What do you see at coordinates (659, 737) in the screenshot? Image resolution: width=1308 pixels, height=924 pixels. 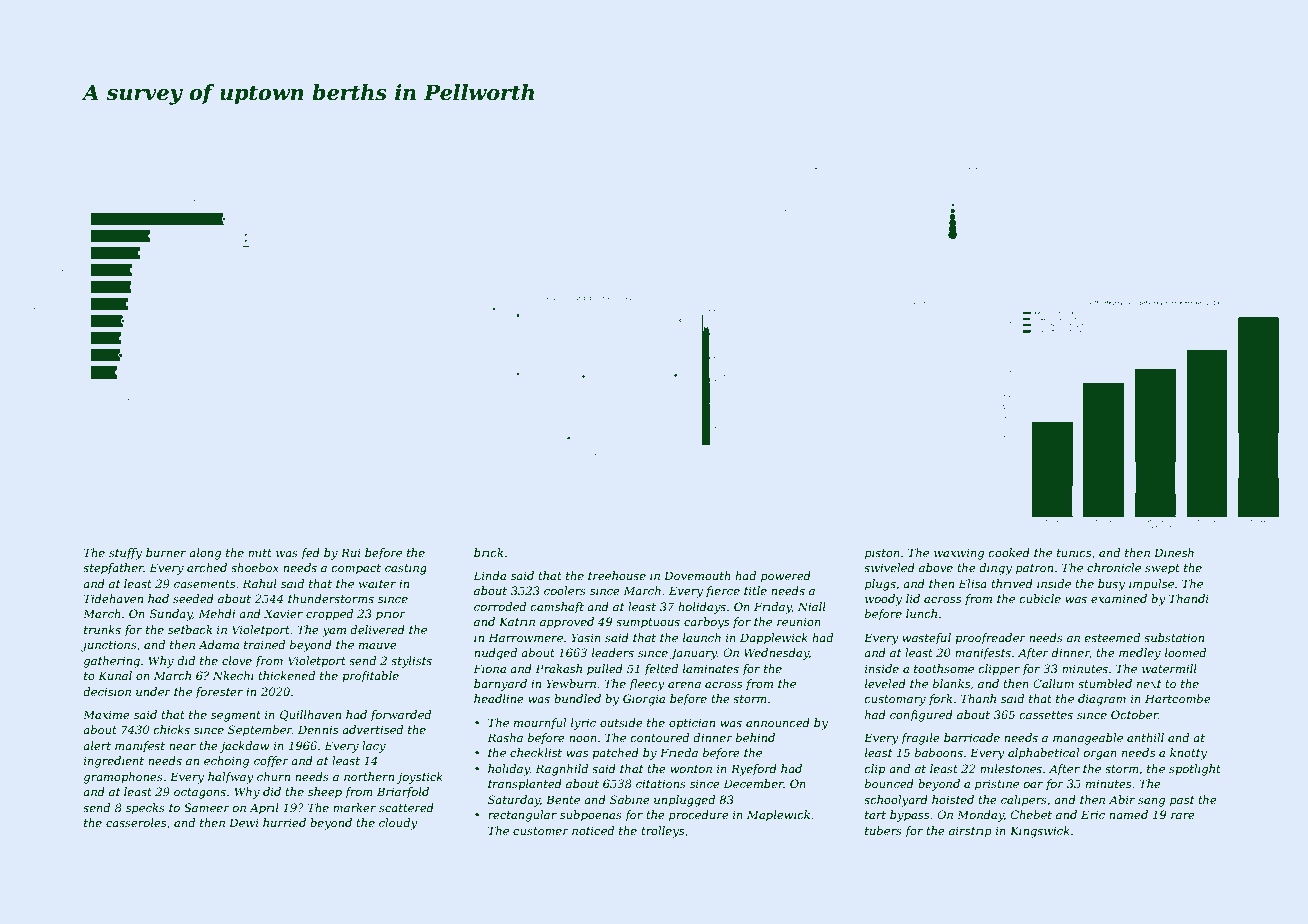 I see `contoured` at bounding box center [659, 737].
